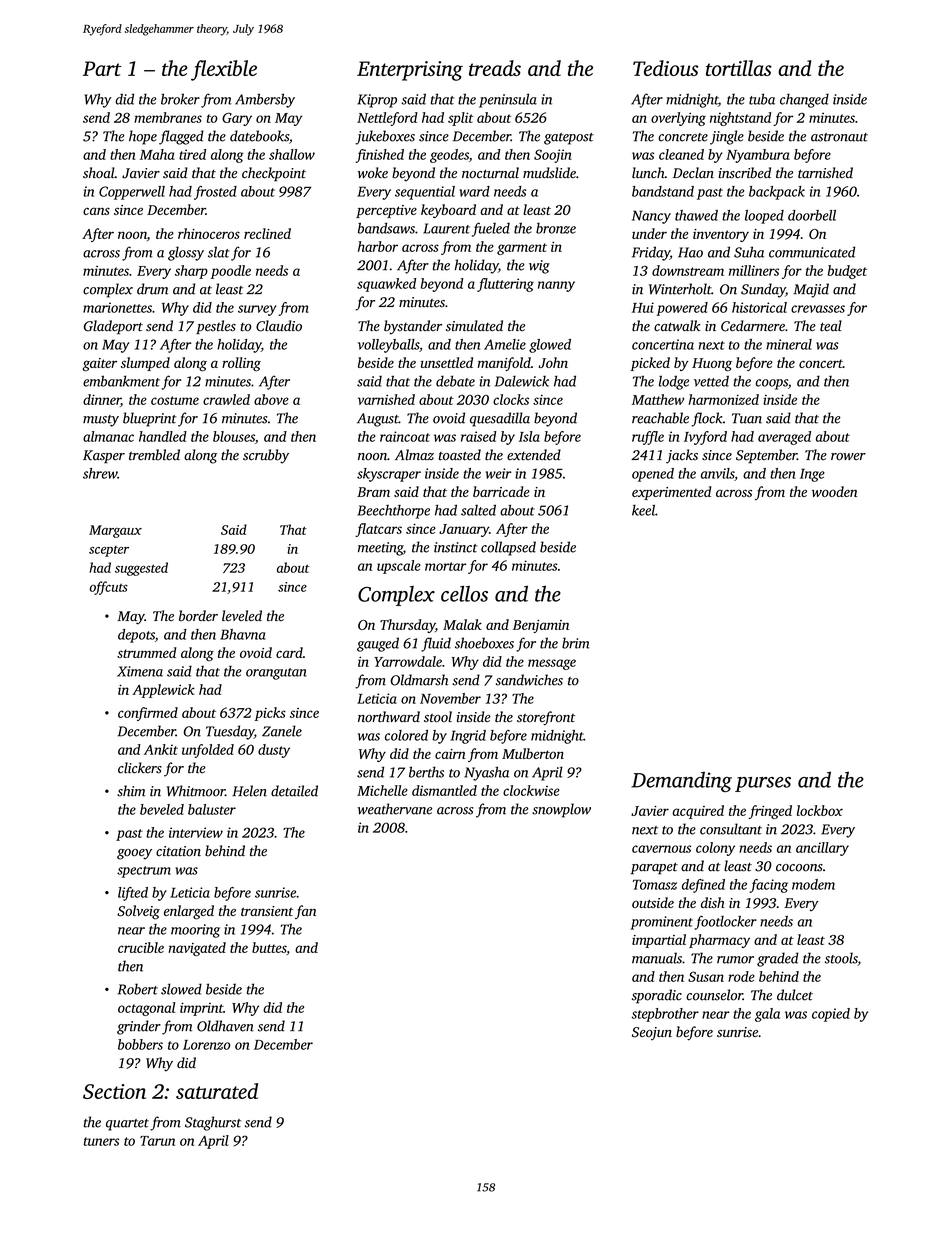 This screenshot has width=952, height=1233. What do you see at coordinates (575, 643) in the screenshot?
I see `brim` at bounding box center [575, 643].
